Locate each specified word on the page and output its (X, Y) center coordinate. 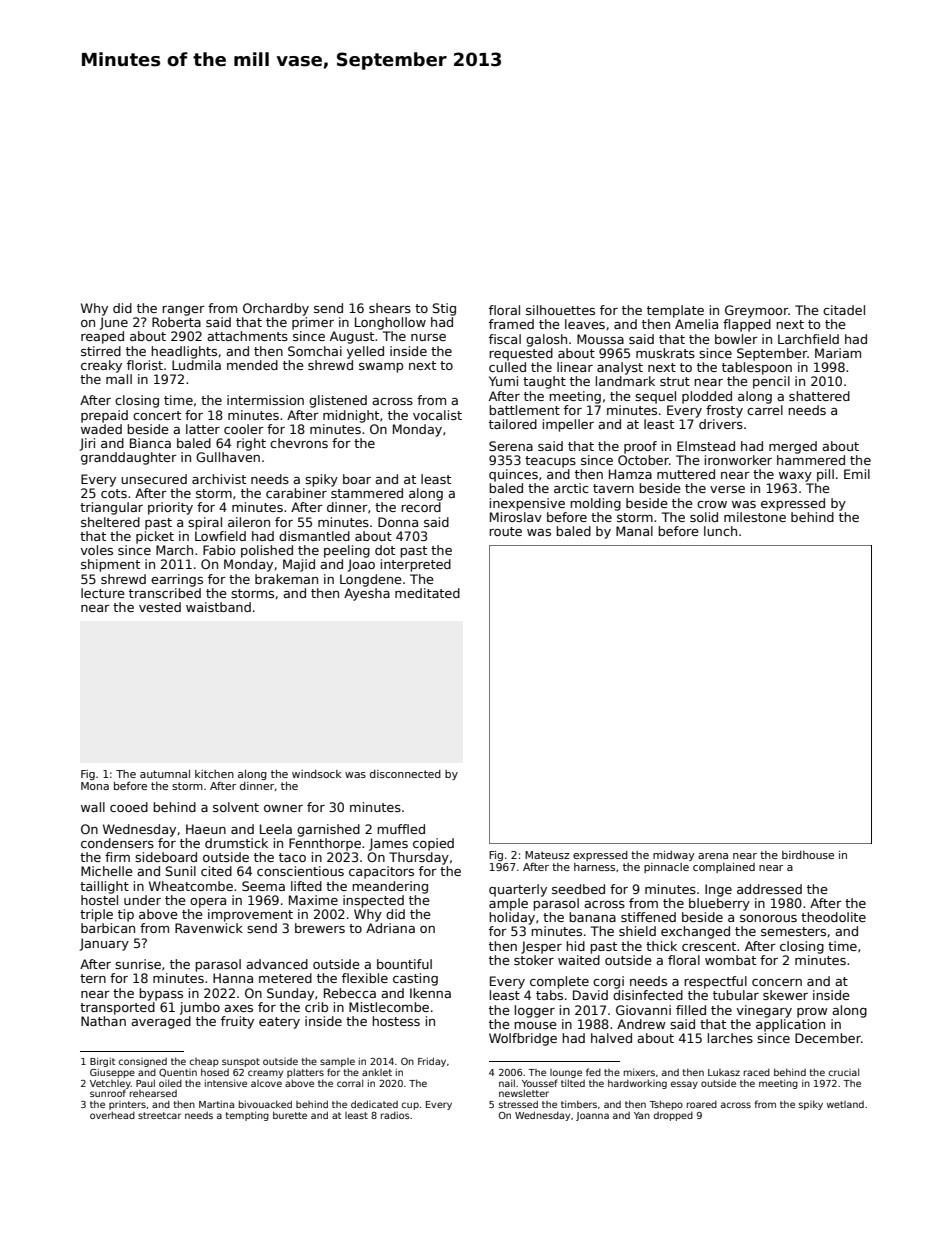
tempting (247, 1116)
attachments (247, 336)
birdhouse (808, 855)
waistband (218, 607)
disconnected (405, 774)
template (675, 311)
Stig (444, 309)
